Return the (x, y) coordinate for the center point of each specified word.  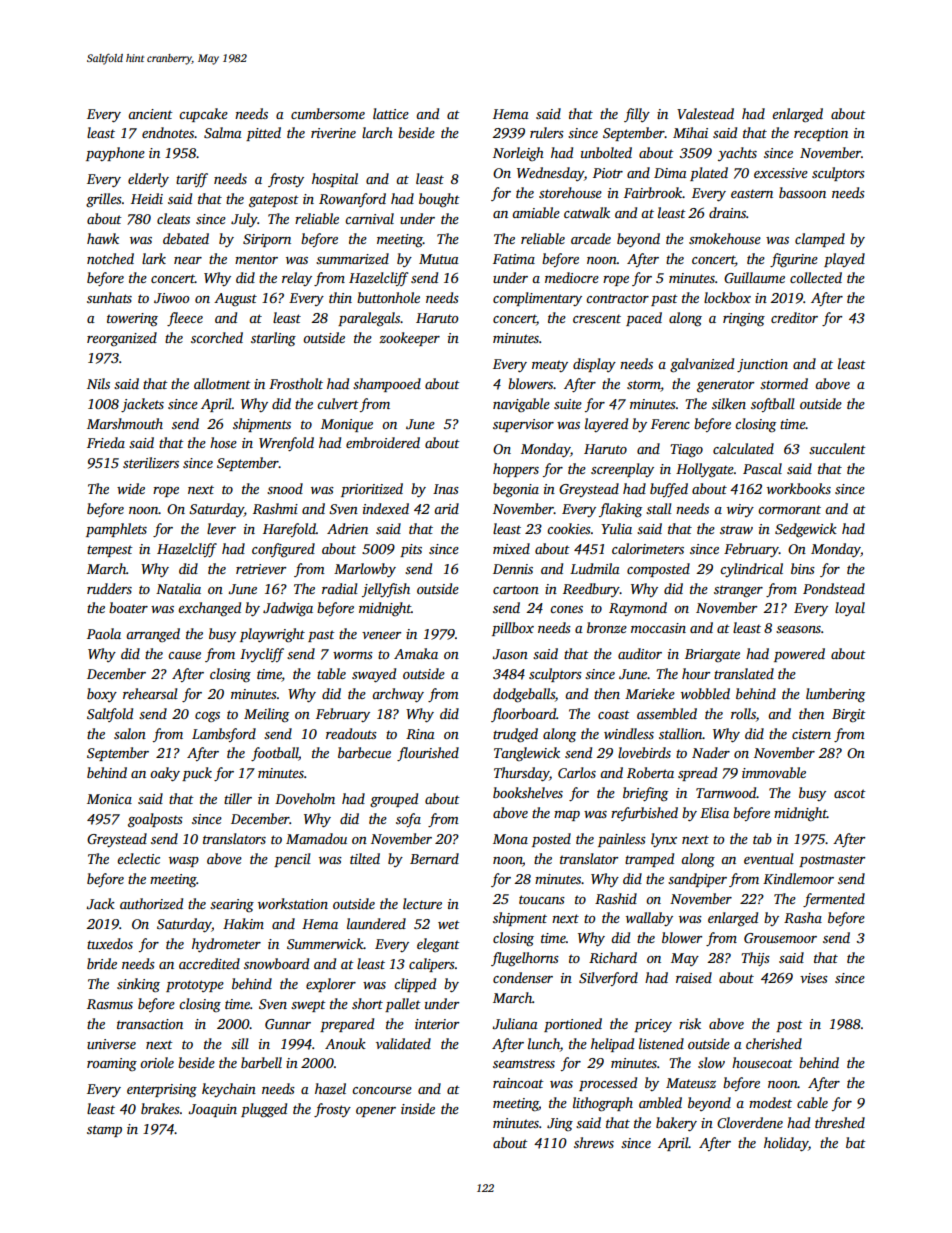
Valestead (705, 113)
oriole (157, 1062)
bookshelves (528, 792)
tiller (238, 798)
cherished (774, 1043)
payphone (115, 154)
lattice (391, 113)
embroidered (383, 442)
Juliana (515, 1023)
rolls (743, 713)
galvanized (702, 365)
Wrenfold (286, 444)
